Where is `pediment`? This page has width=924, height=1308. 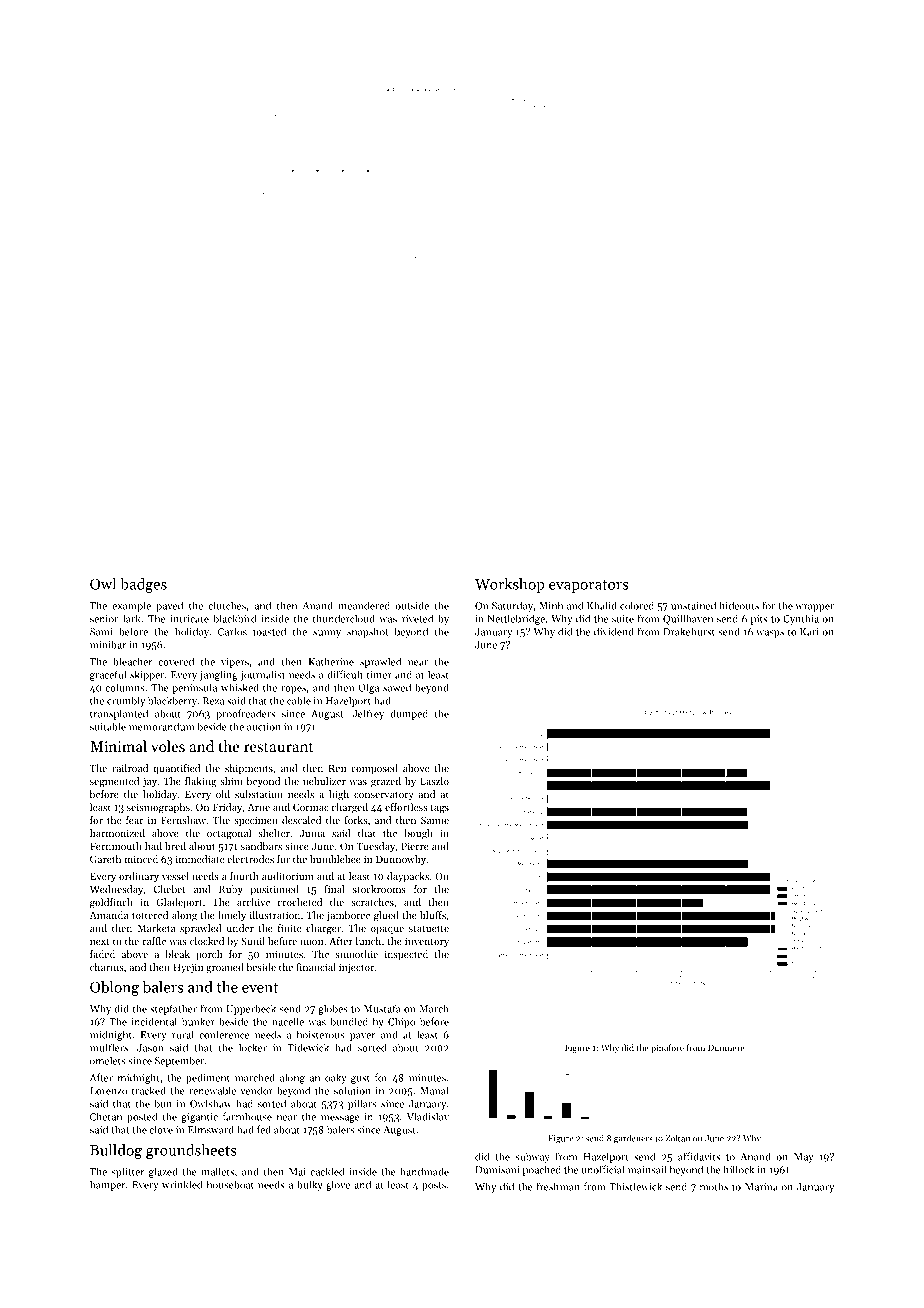
pediment is located at coordinates (208, 1078).
